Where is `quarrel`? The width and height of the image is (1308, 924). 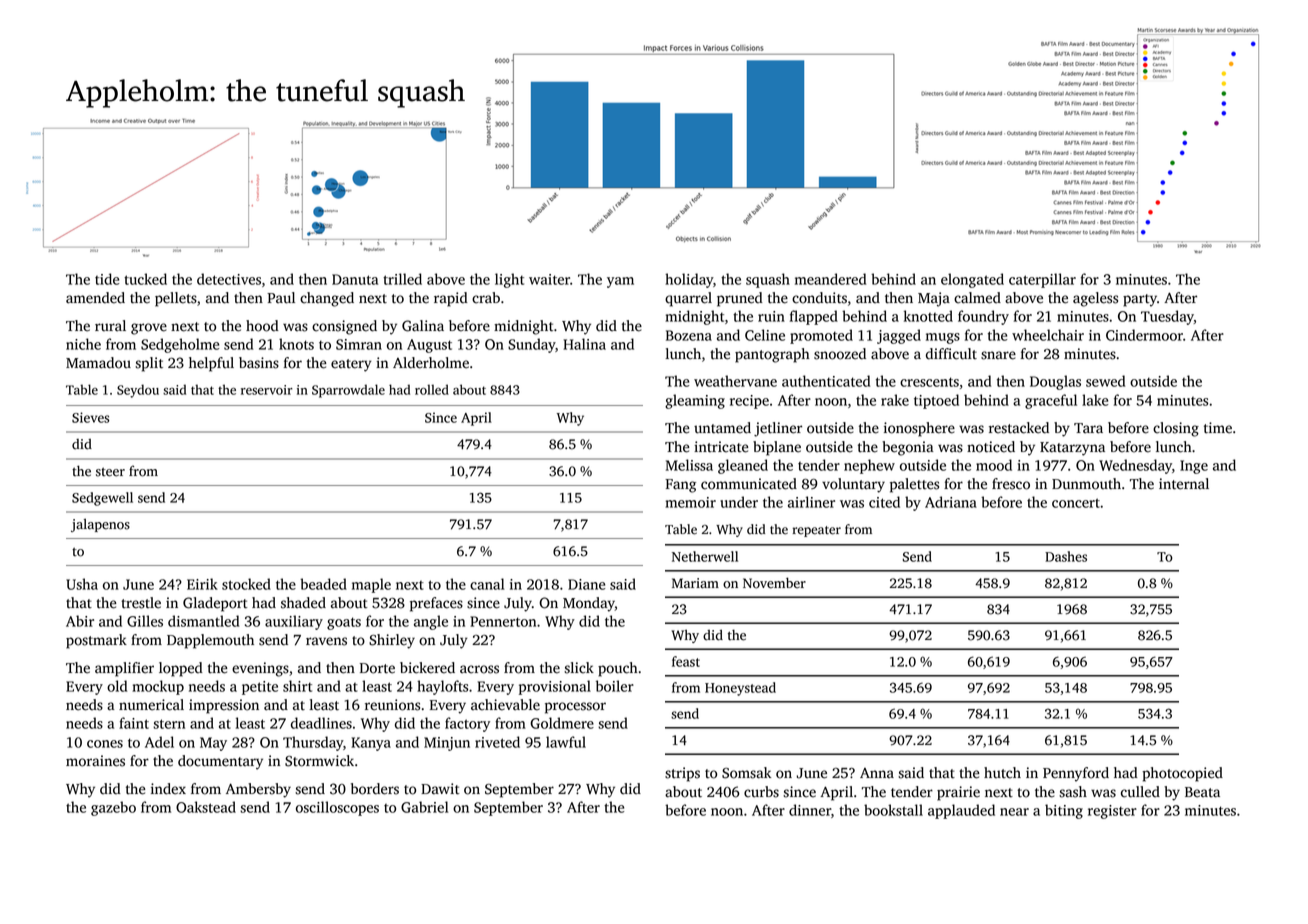 quarrel is located at coordinates (688, 299).
